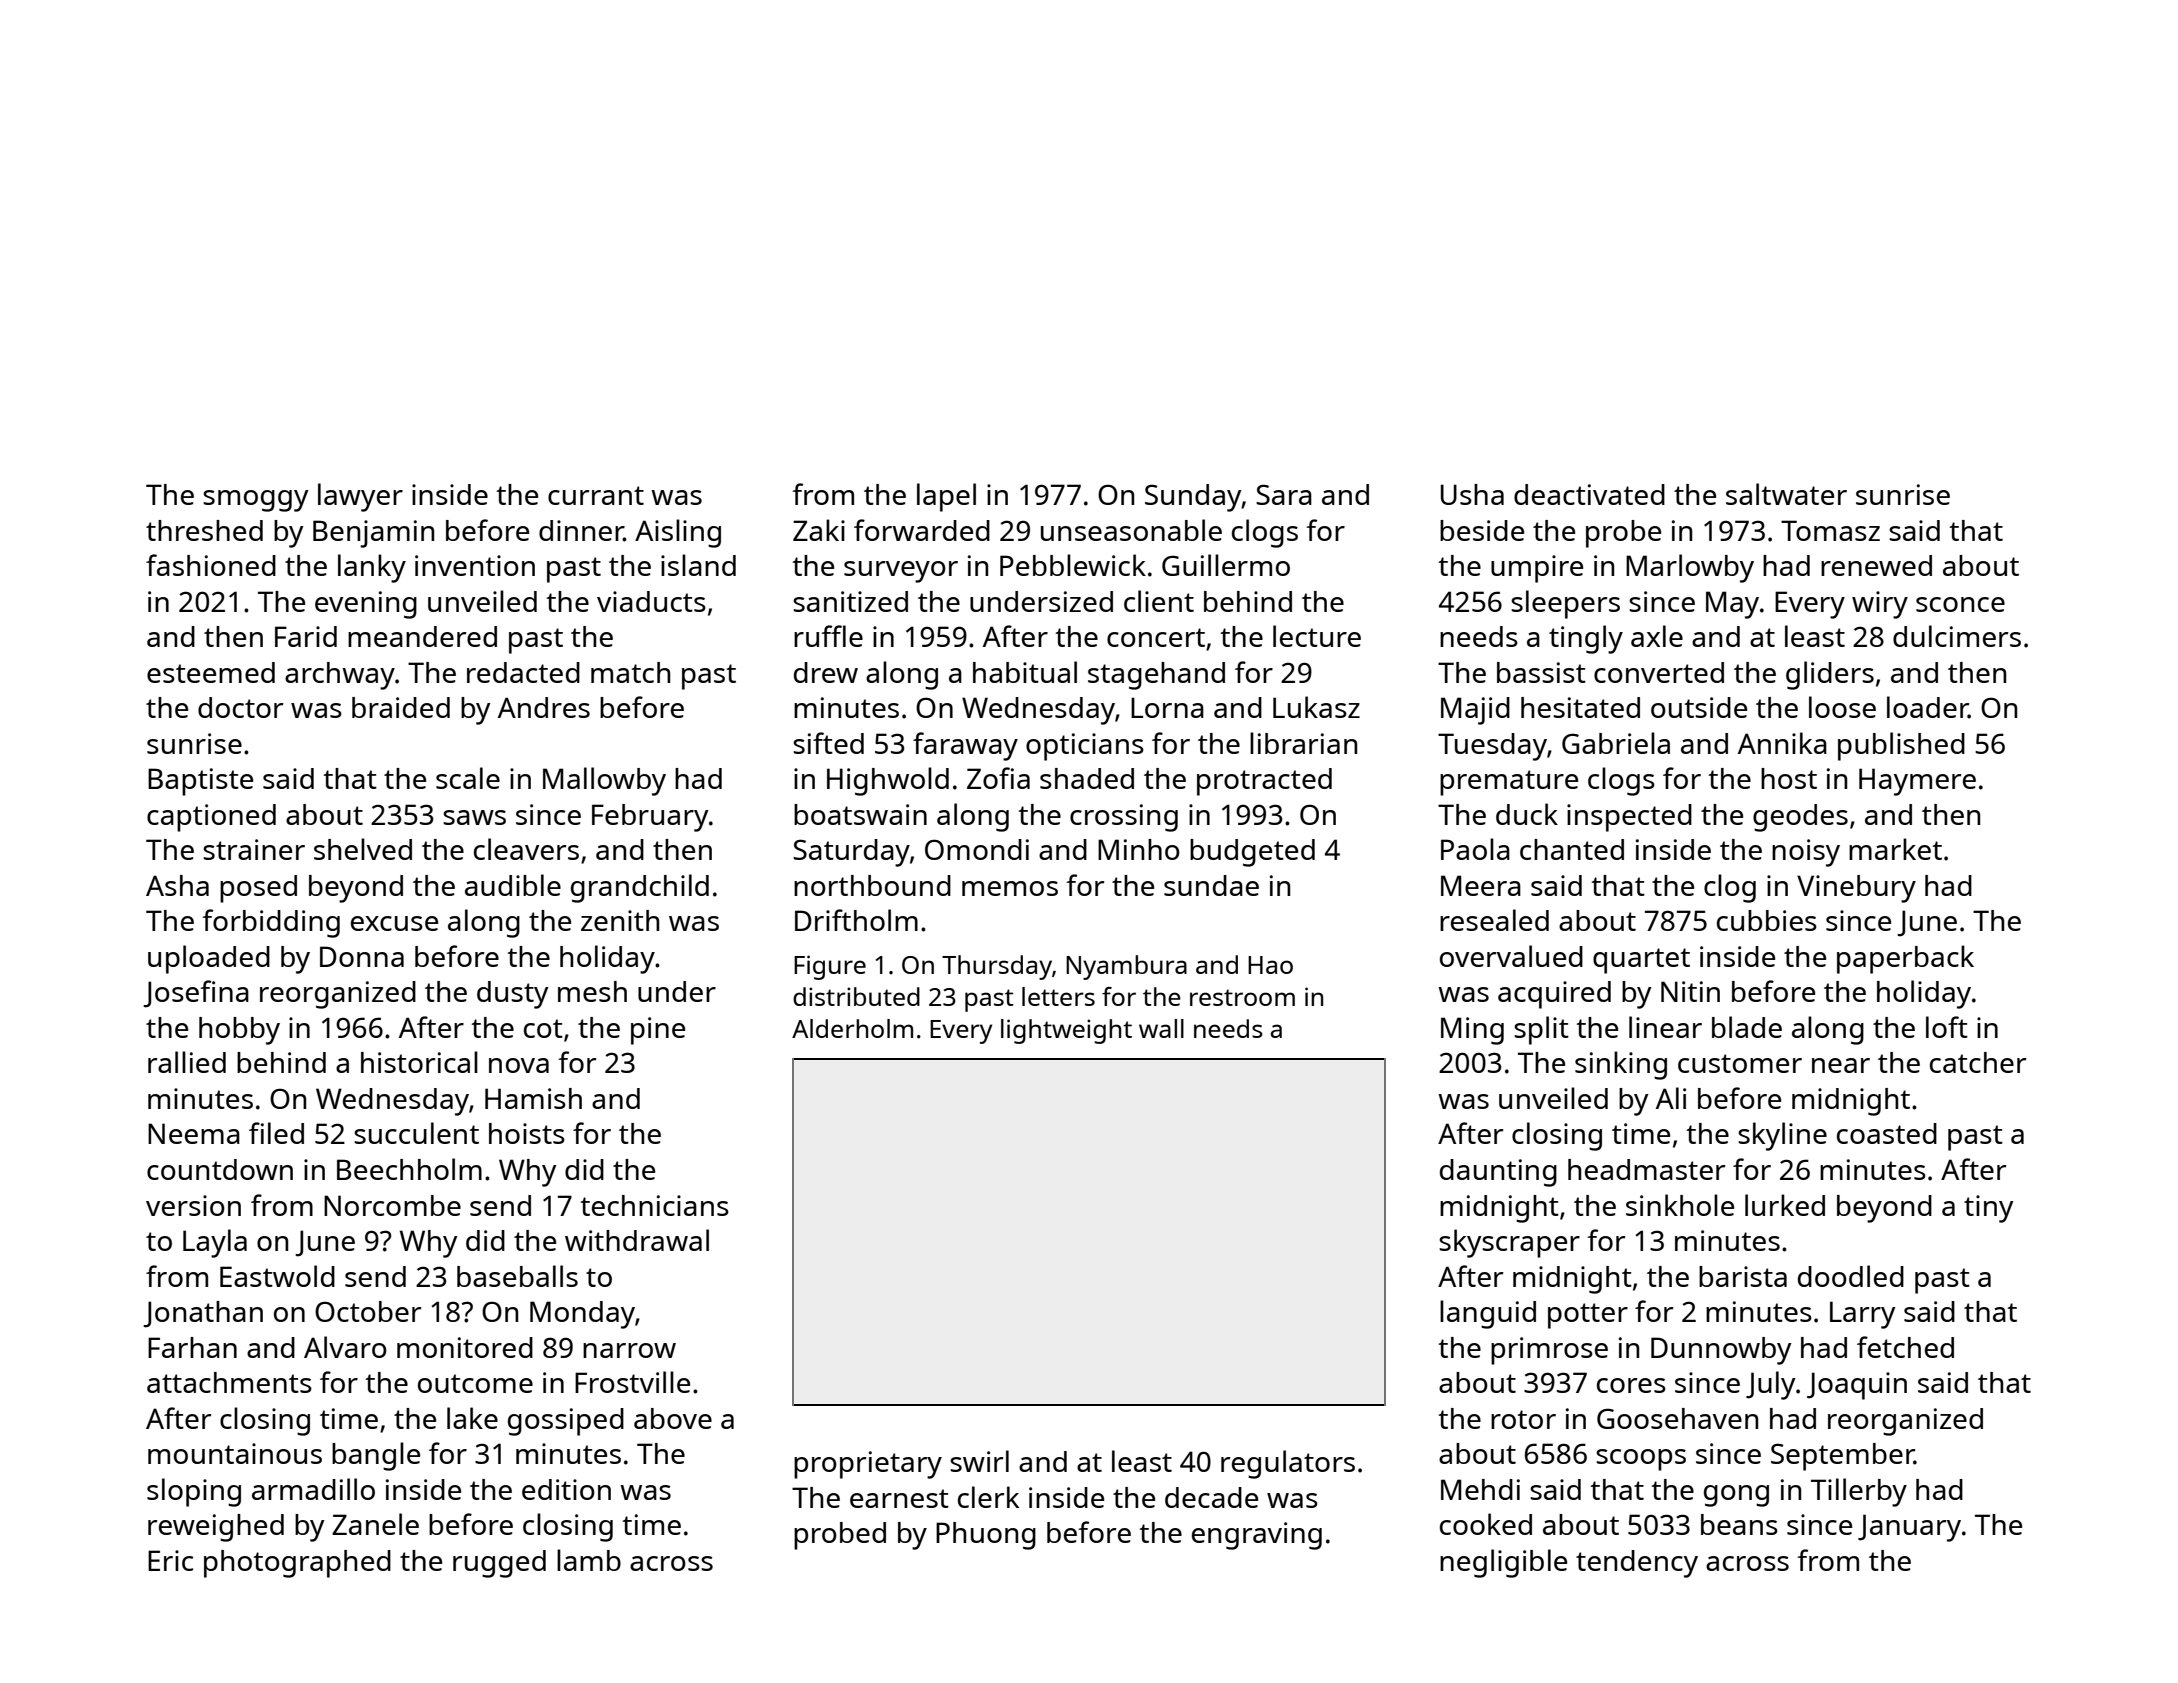 The image size is (2178, 1683). Describe the element at coordinates (946, 497) in the screenshot. I see `lapel` at that location.
